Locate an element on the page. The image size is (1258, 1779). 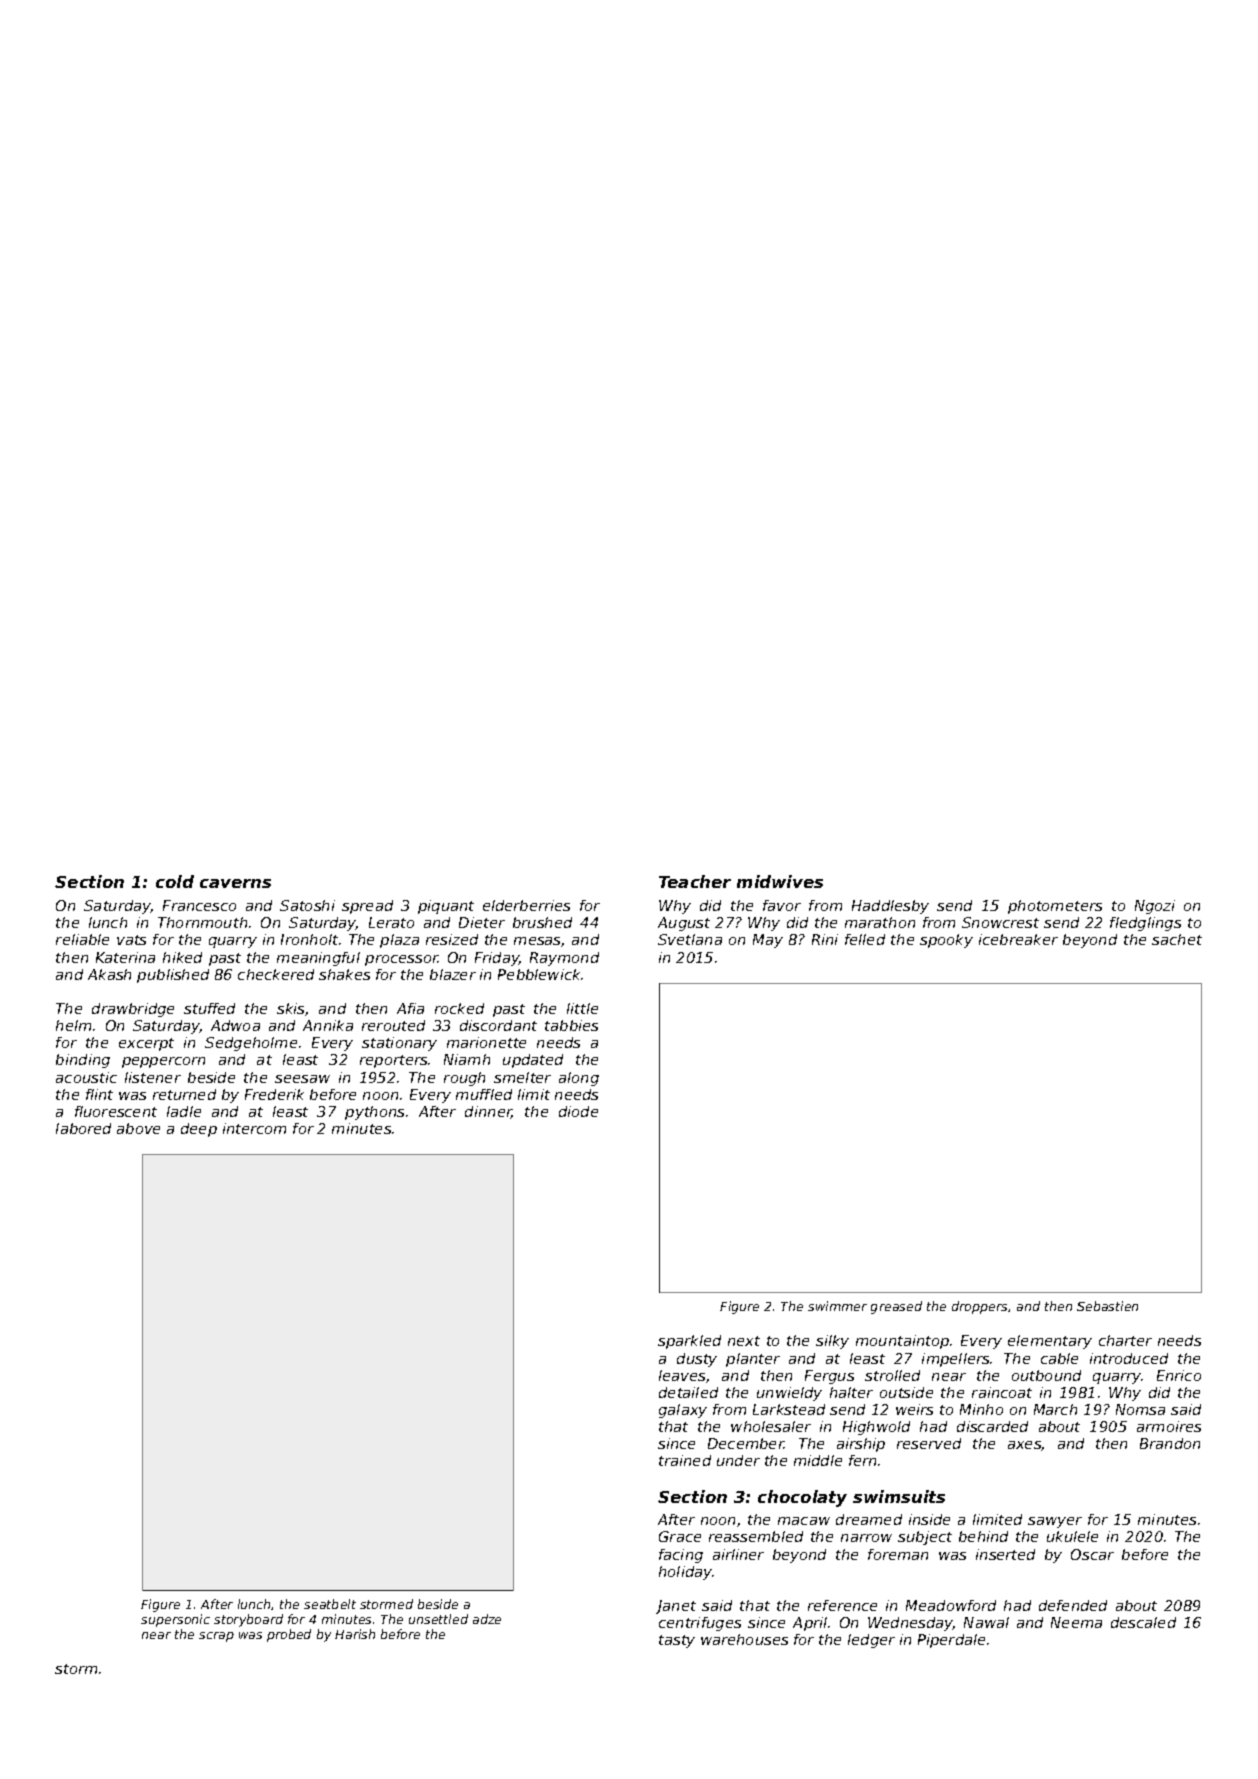
along is located at coordinates (579, 1079).
